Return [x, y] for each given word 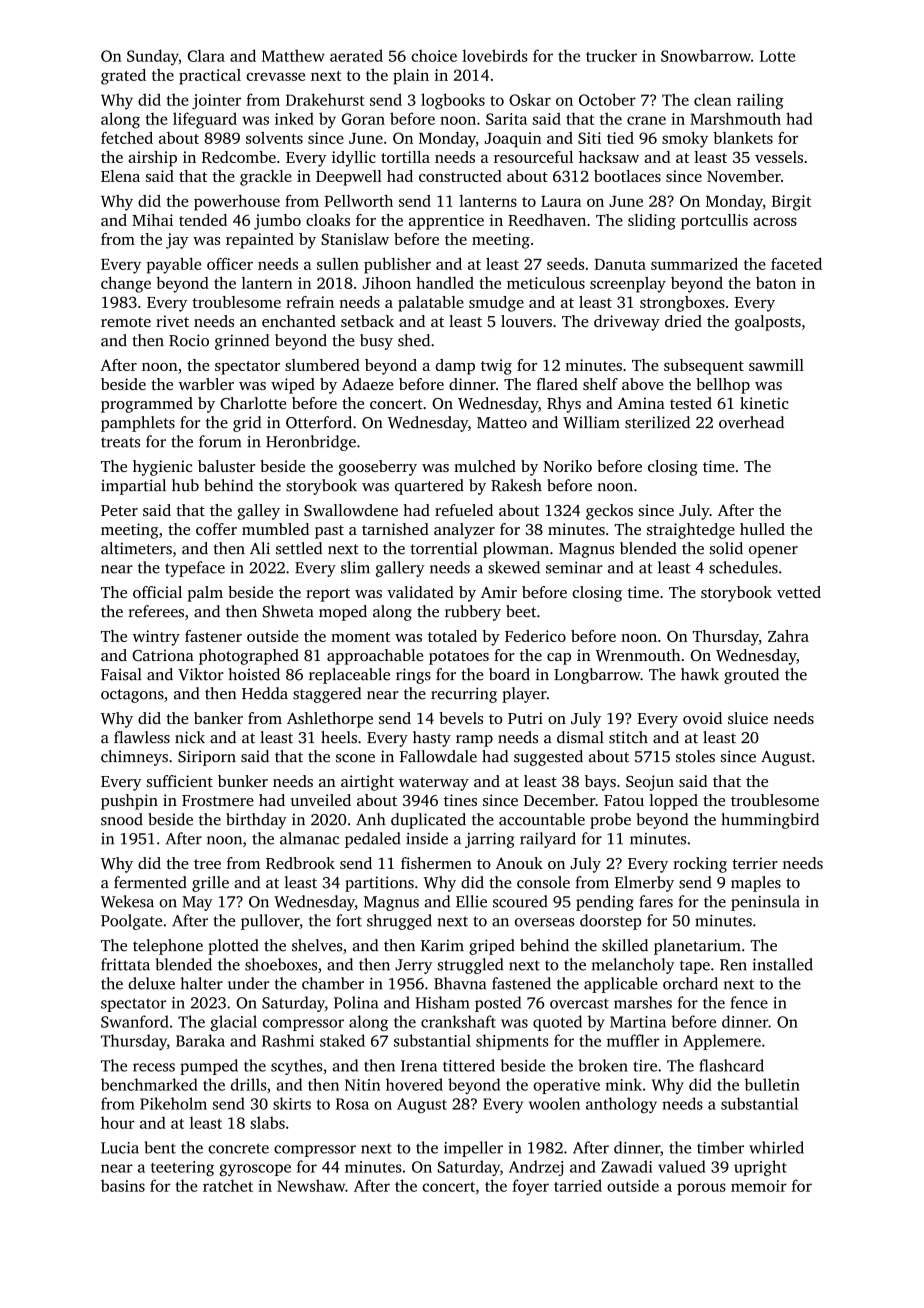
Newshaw [311, 1185]
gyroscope [255, 1170]
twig [496, 367]
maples [756, 884]
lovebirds [495, 55]
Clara [206, 55]
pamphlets [138, 424]
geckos [609, 512]
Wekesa [127, 901]
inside [427, 838]
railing [760, 101]
